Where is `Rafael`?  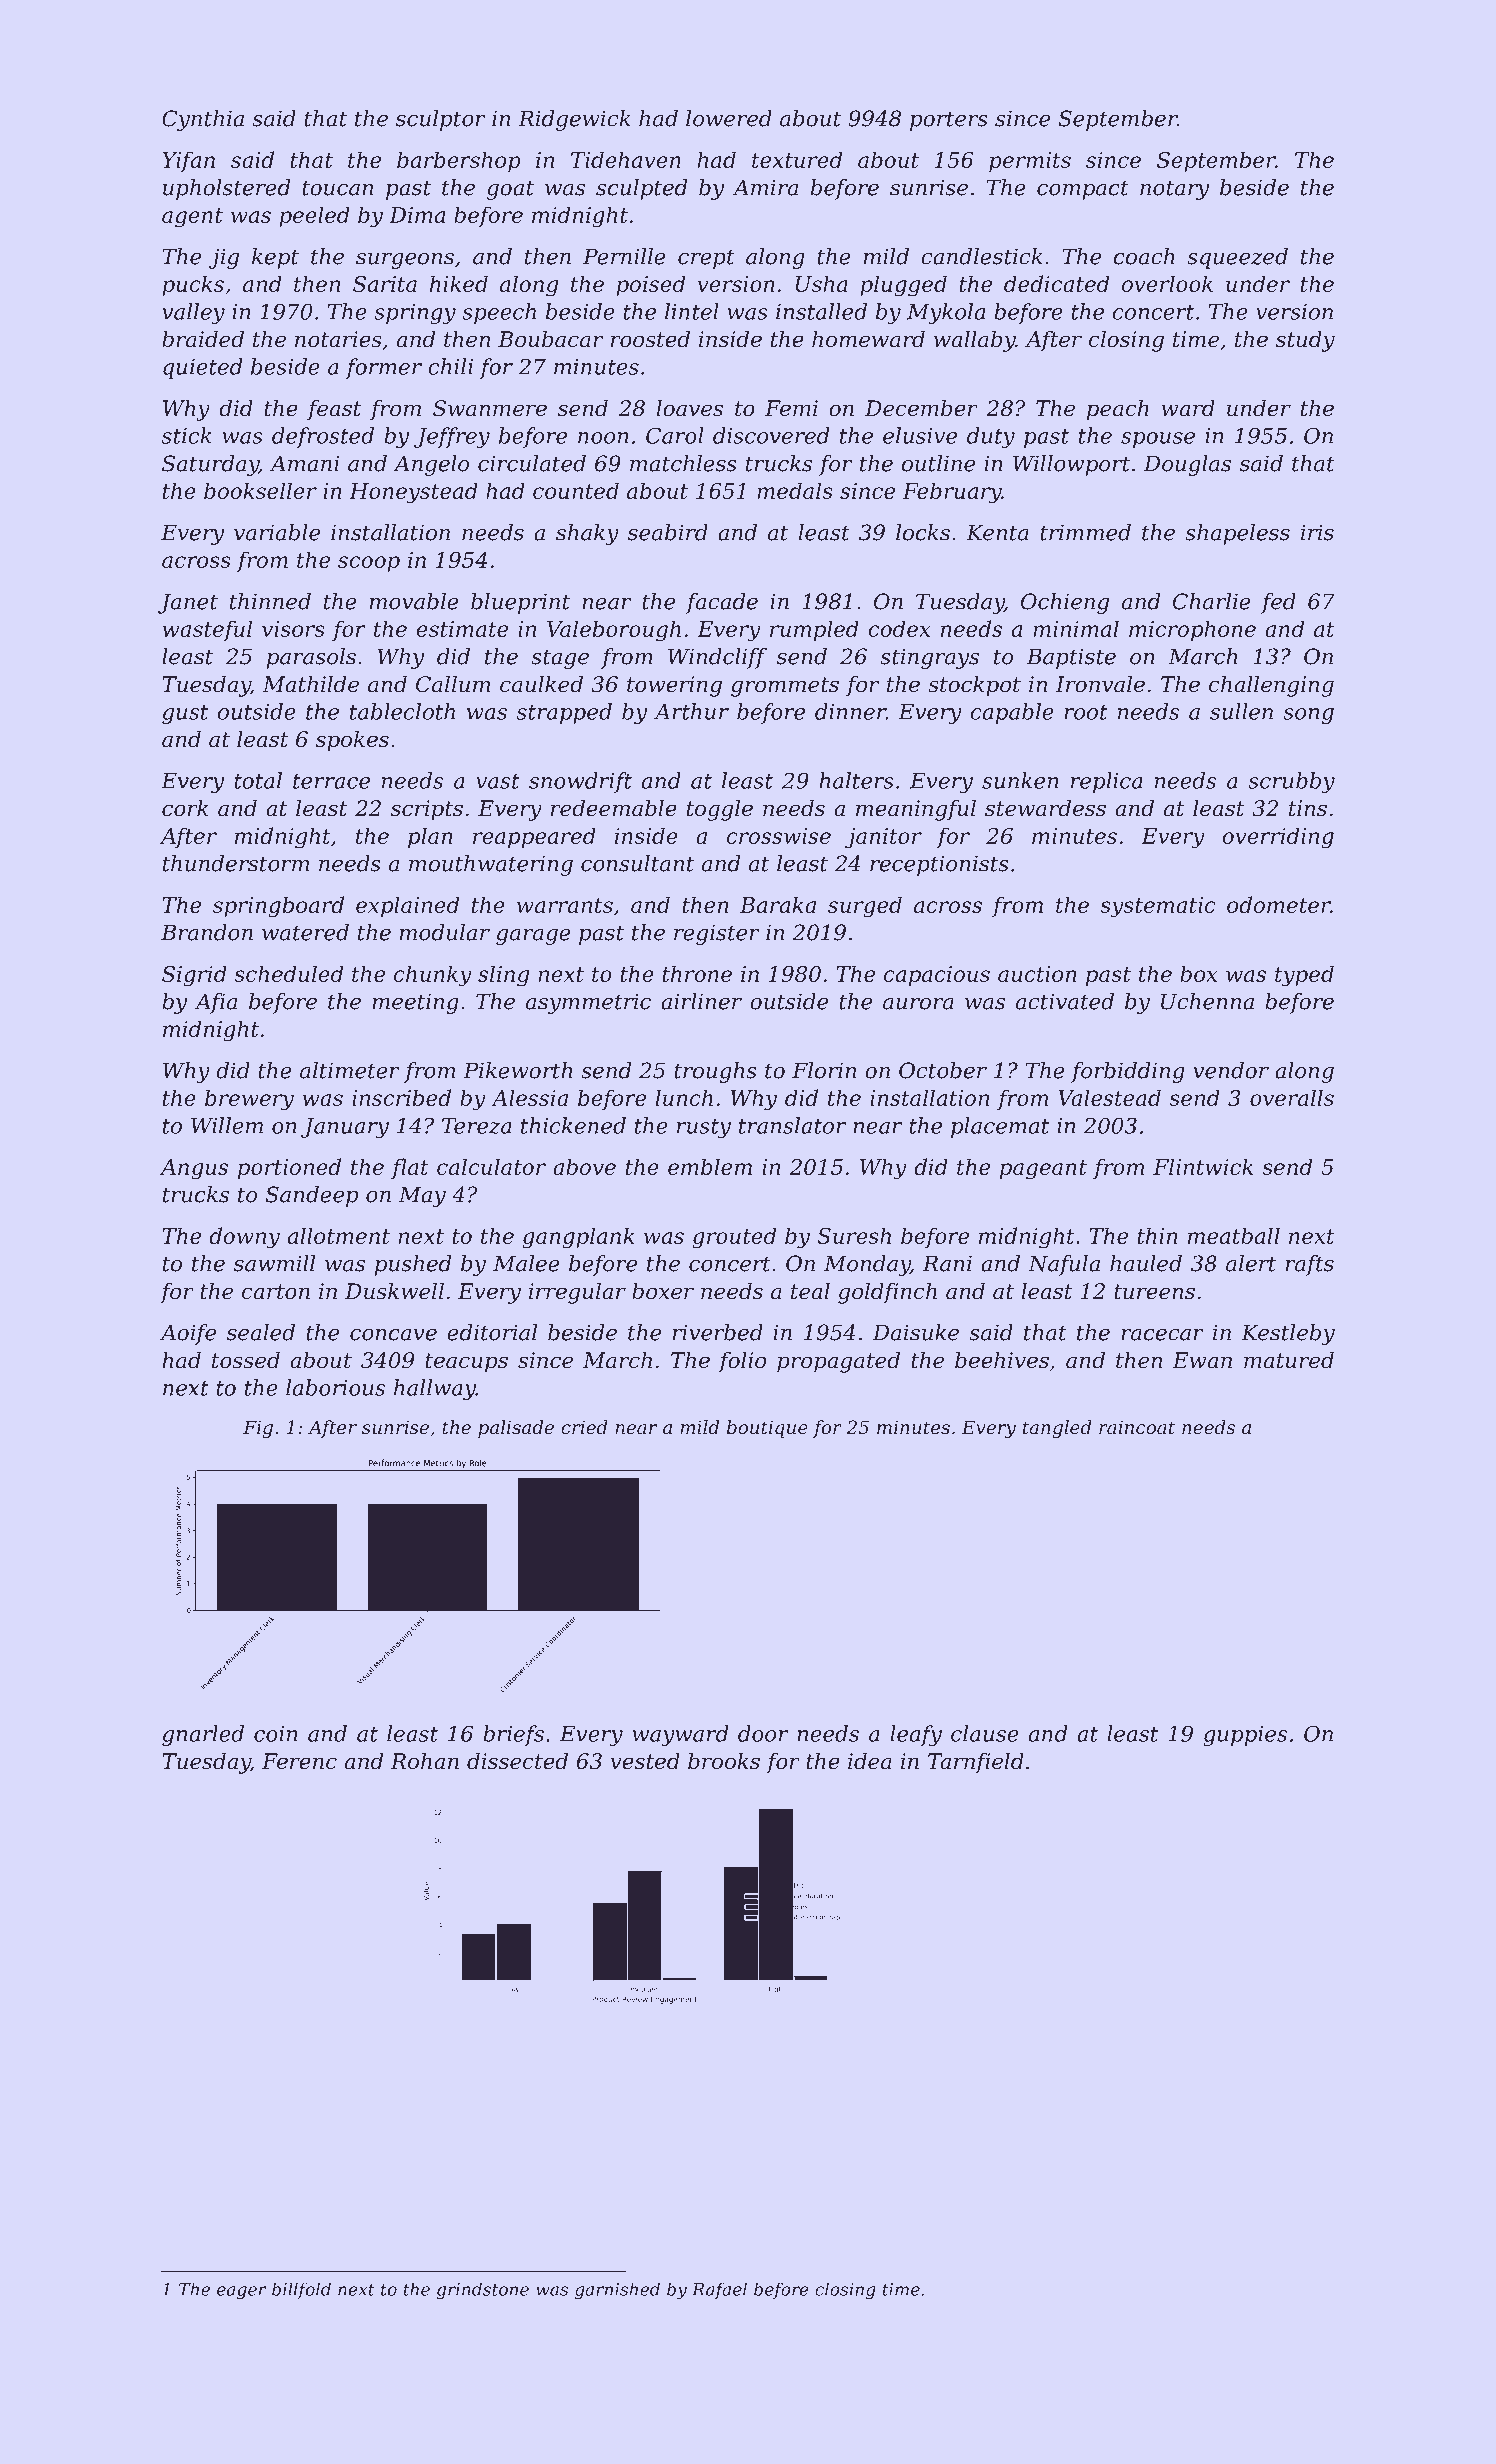 Rafael is located at coordinates (719, 2291).
